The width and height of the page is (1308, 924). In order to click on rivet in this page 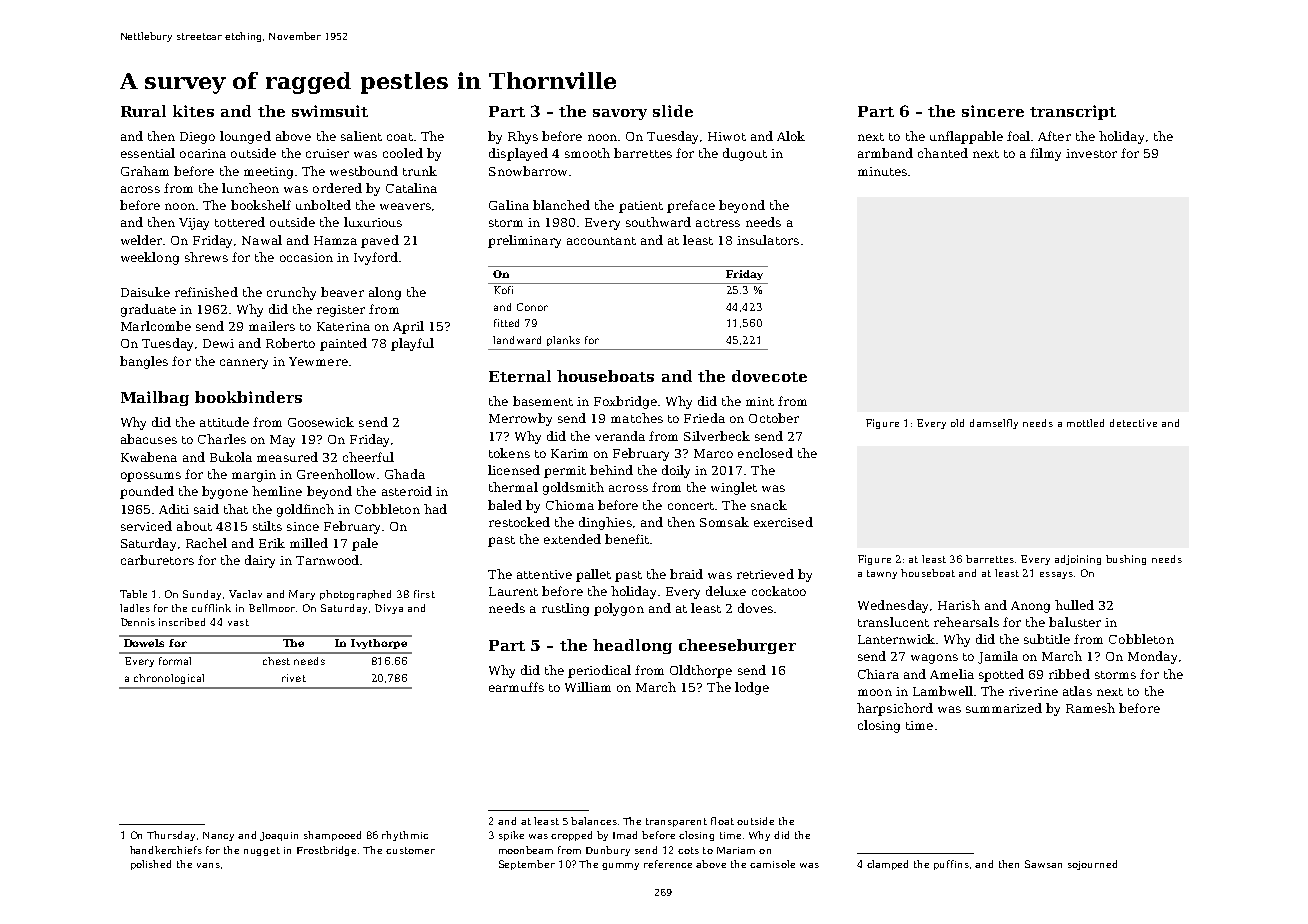, I will do `click(294, 678)`.
